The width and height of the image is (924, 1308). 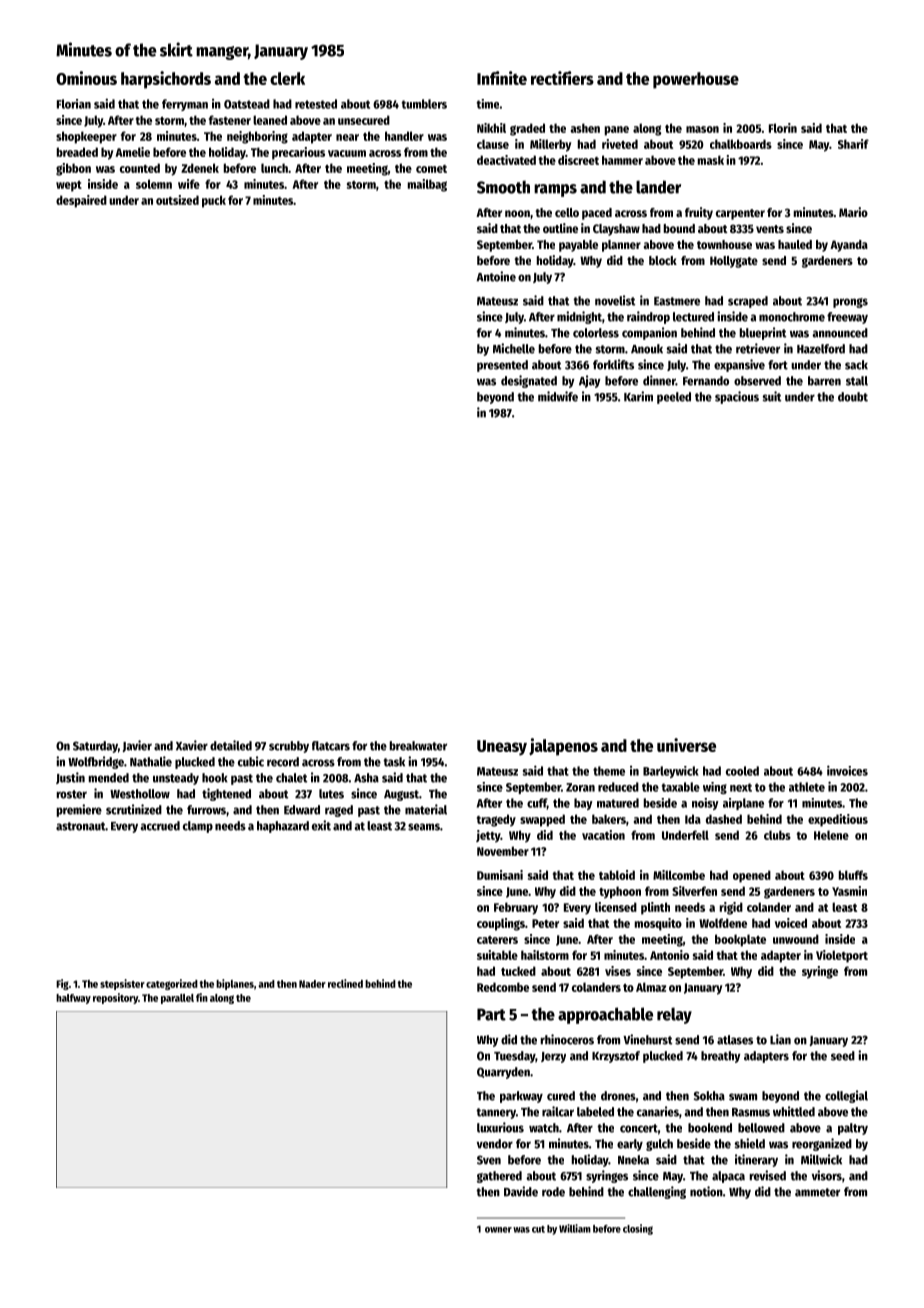 What do you see at coordinates (498, 1230) in the image?
I see `owner` at bounding box center [498, 1230].
